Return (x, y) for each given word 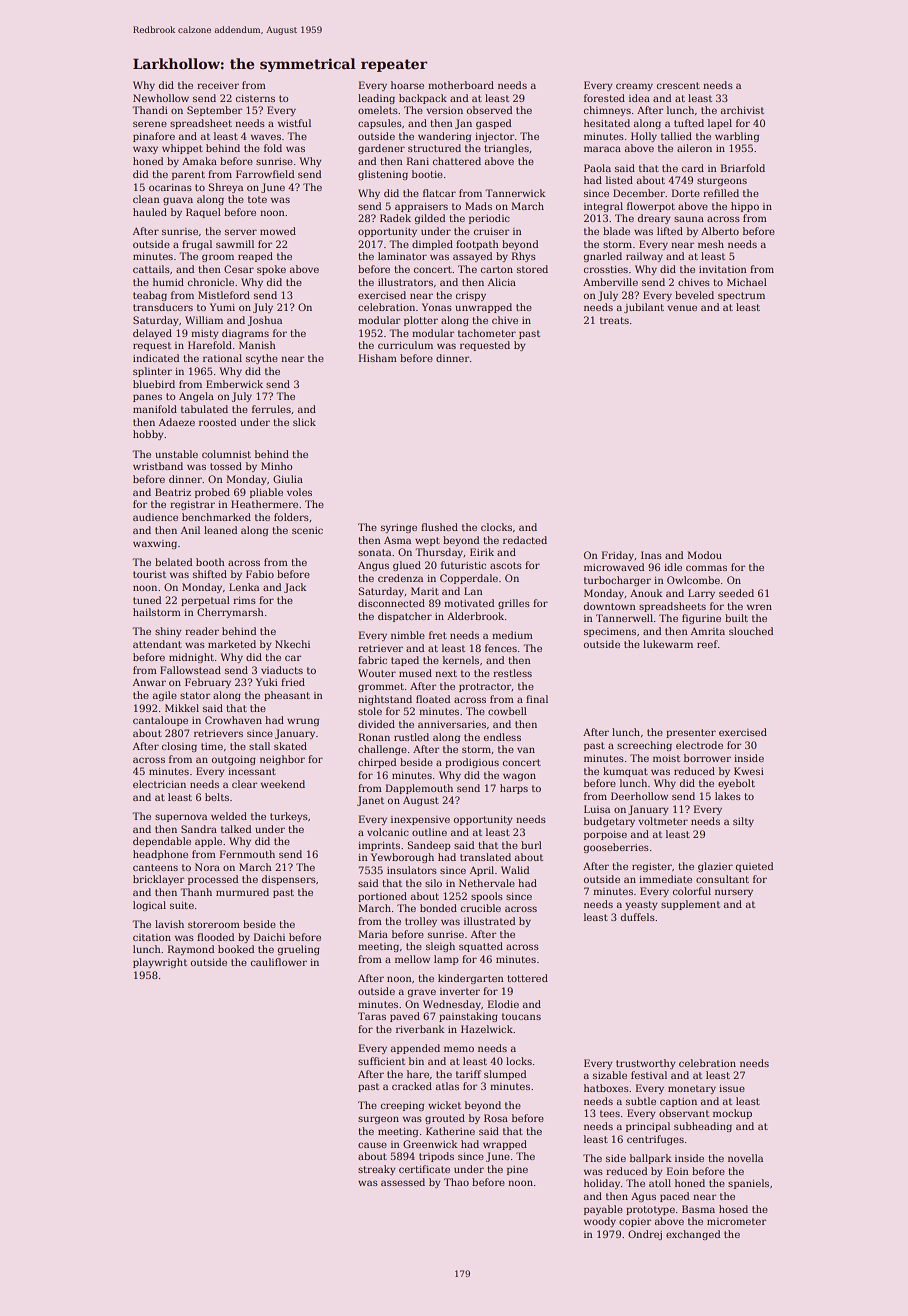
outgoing (234, 760)
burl (531, 845)
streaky (377, 1170)
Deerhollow (639, 796)
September (214, 111)
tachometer (487, 333)
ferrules (271, 409)
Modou (704, 555)
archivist (742, 110)
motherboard (461, 85)
